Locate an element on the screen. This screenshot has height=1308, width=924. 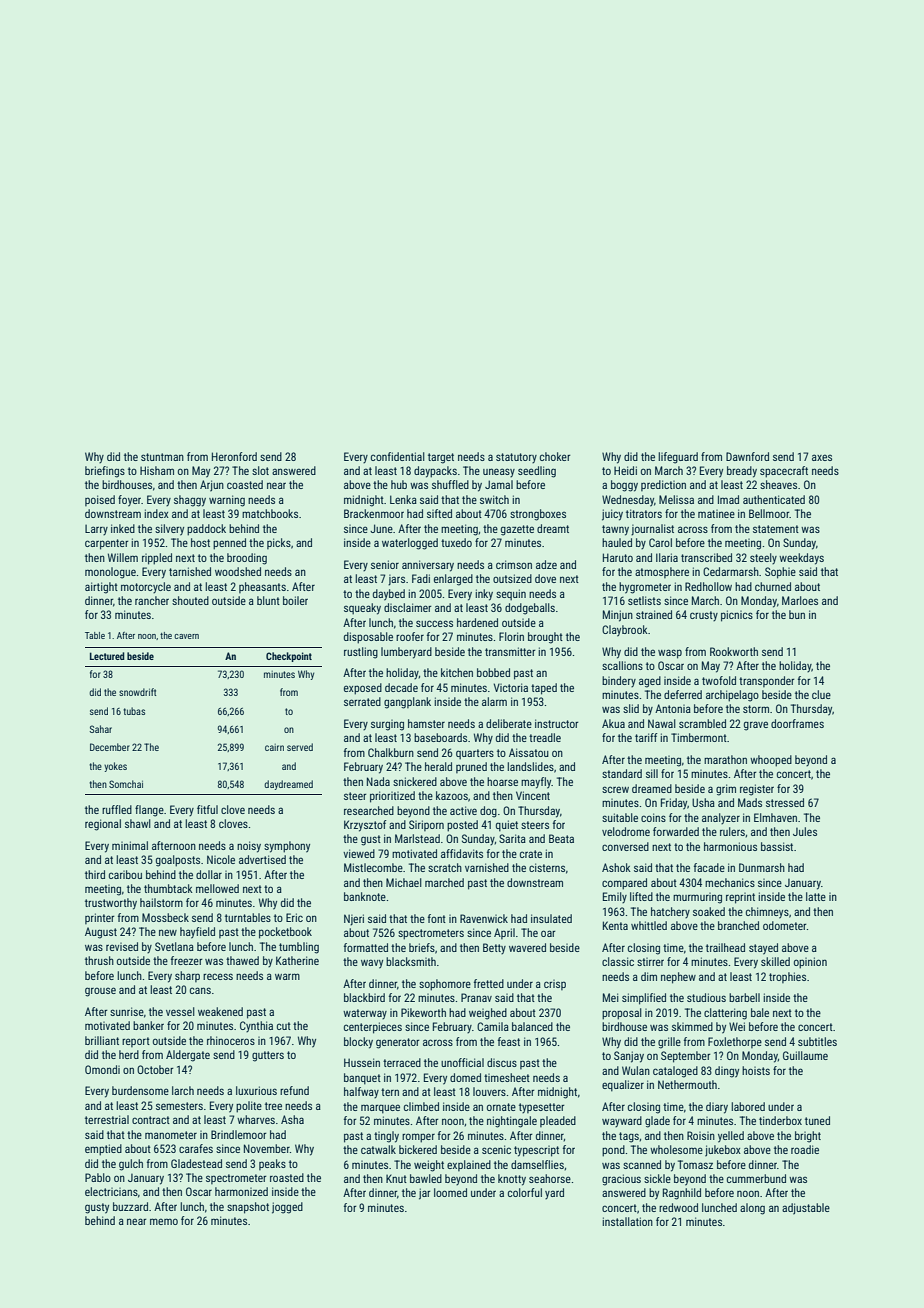
stuntman is located at coordinates (162, 457).
